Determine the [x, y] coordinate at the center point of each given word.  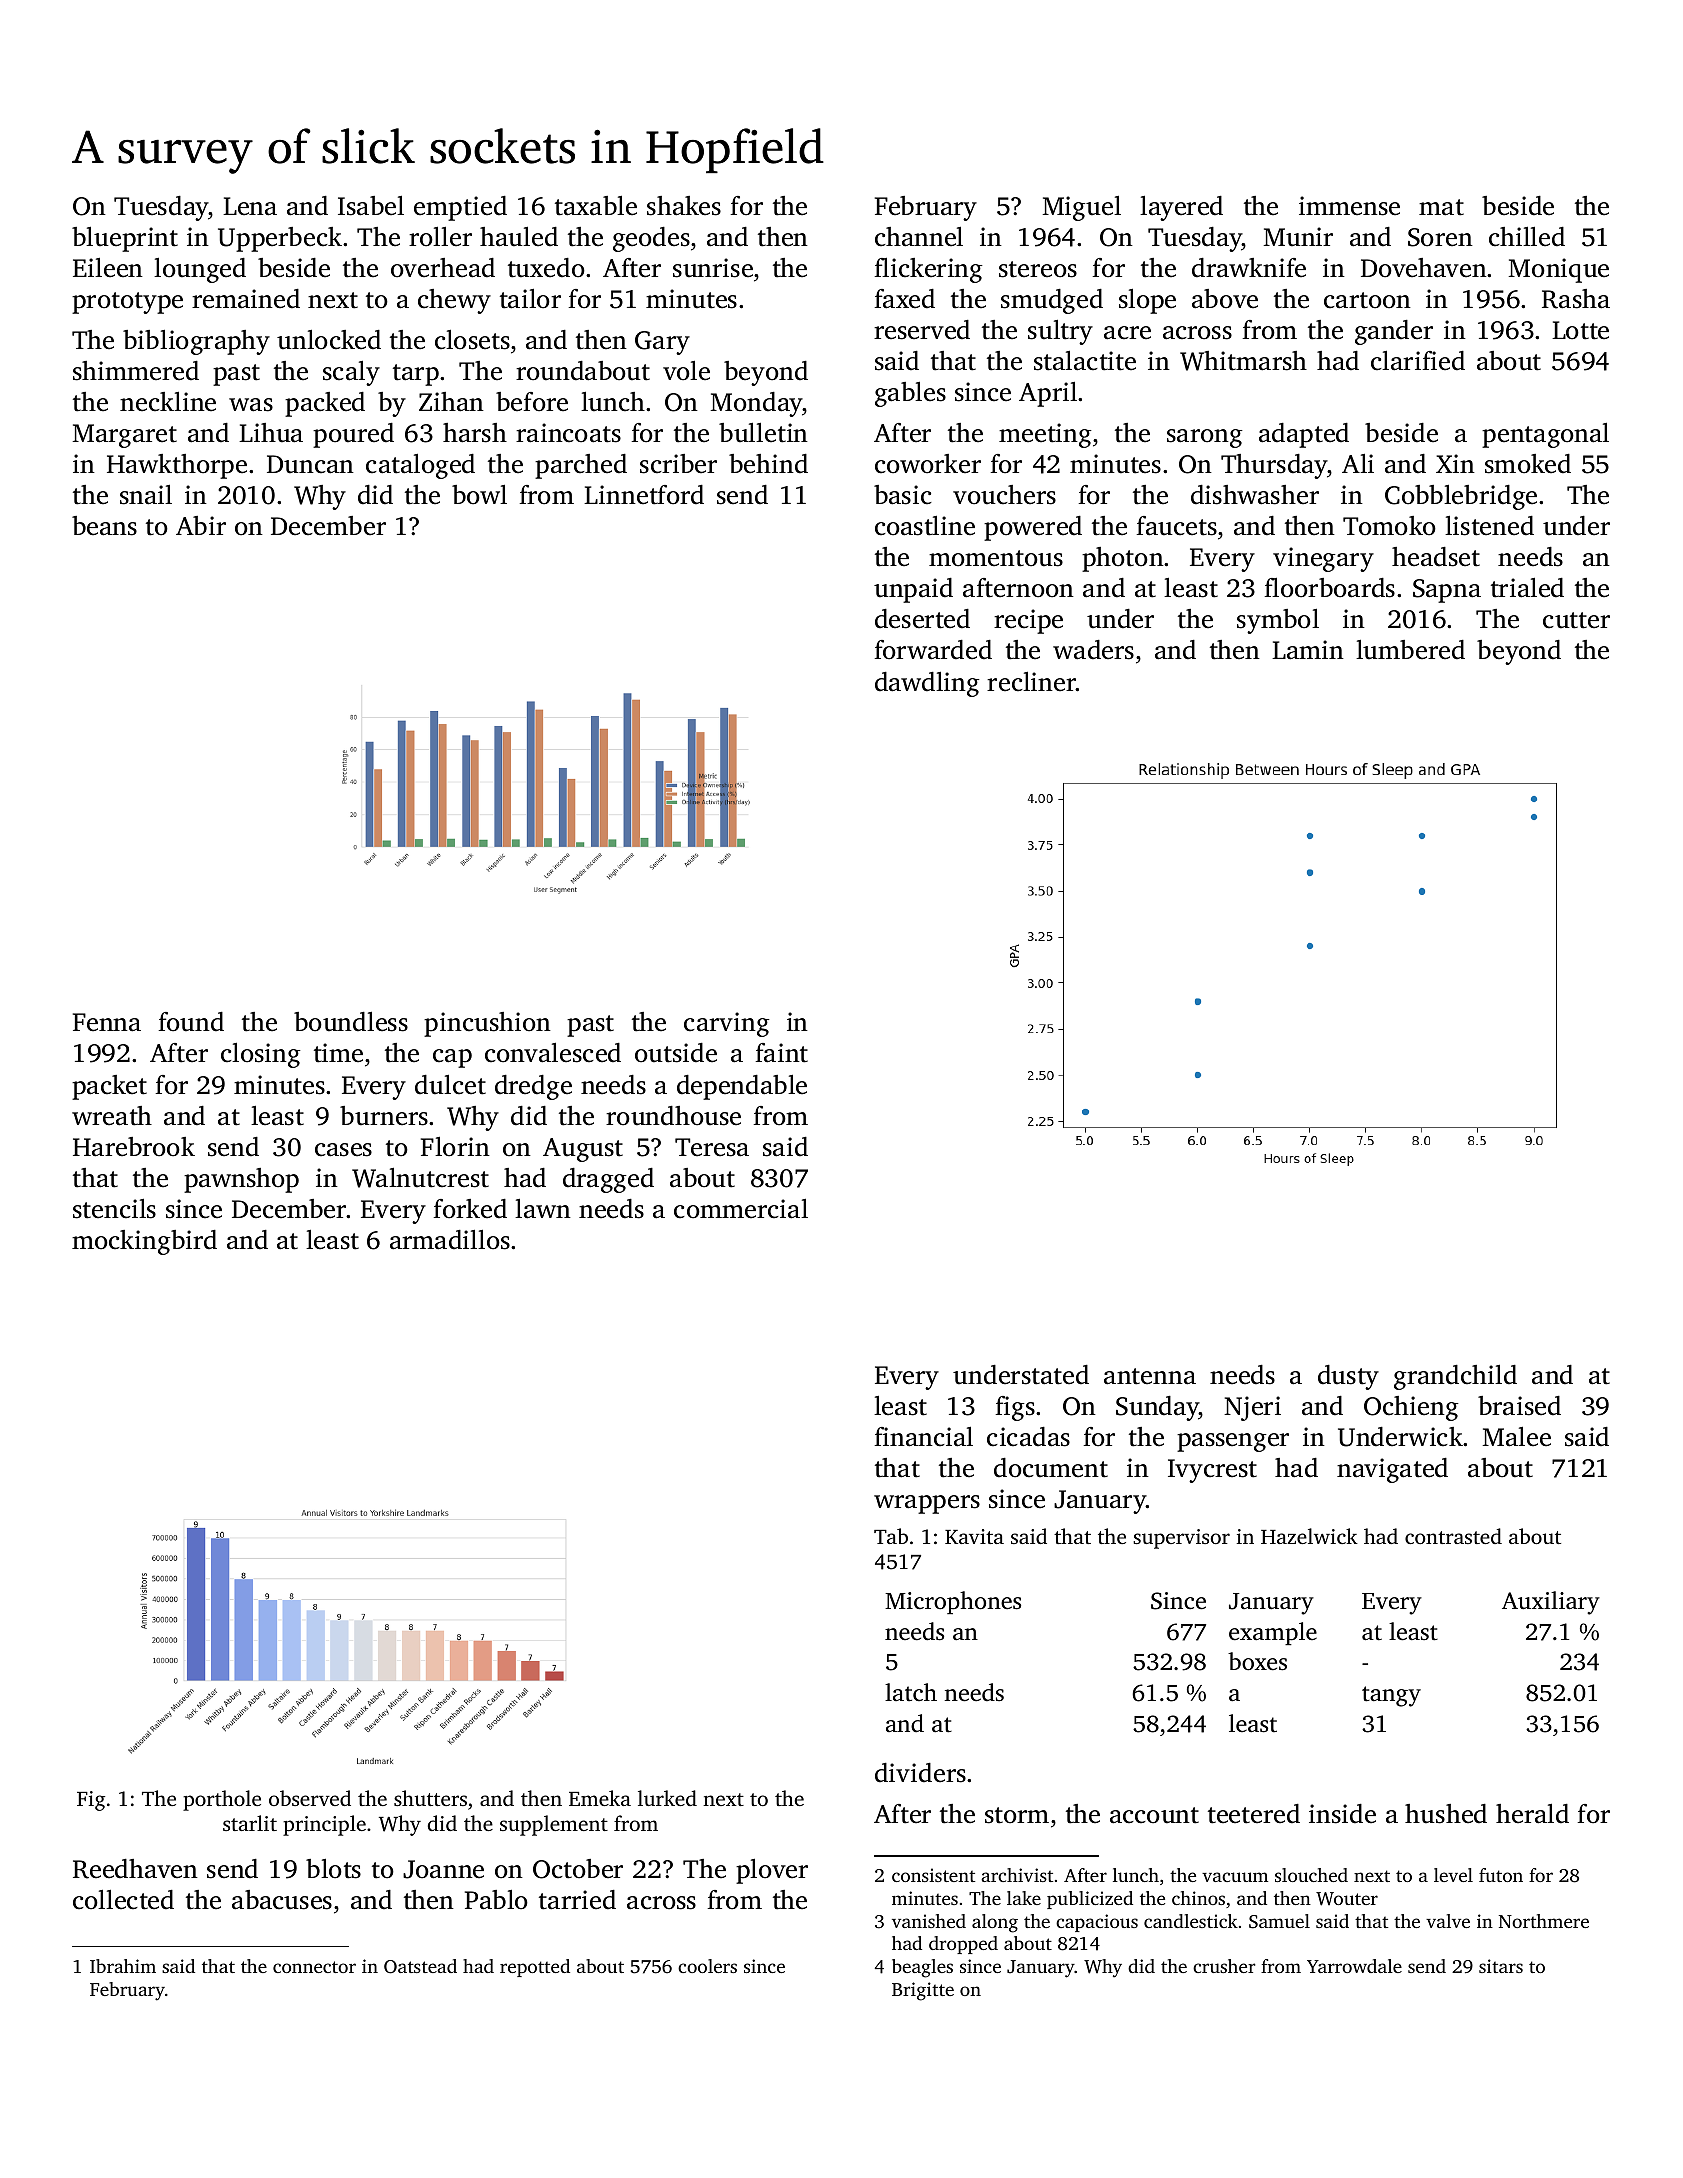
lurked [667, 1798]
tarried [577, 1900]
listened [1489, 526]
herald [1532, 1814]
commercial [741, 1209]
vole [686, 371]
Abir [201, 525]
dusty [1348, 1377]
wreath [112, 1116]
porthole [222, 1800]
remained [246, 299]
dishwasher [1255, 495]
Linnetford [644, 495]
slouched [1311, 1875]
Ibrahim [123, 1966]
